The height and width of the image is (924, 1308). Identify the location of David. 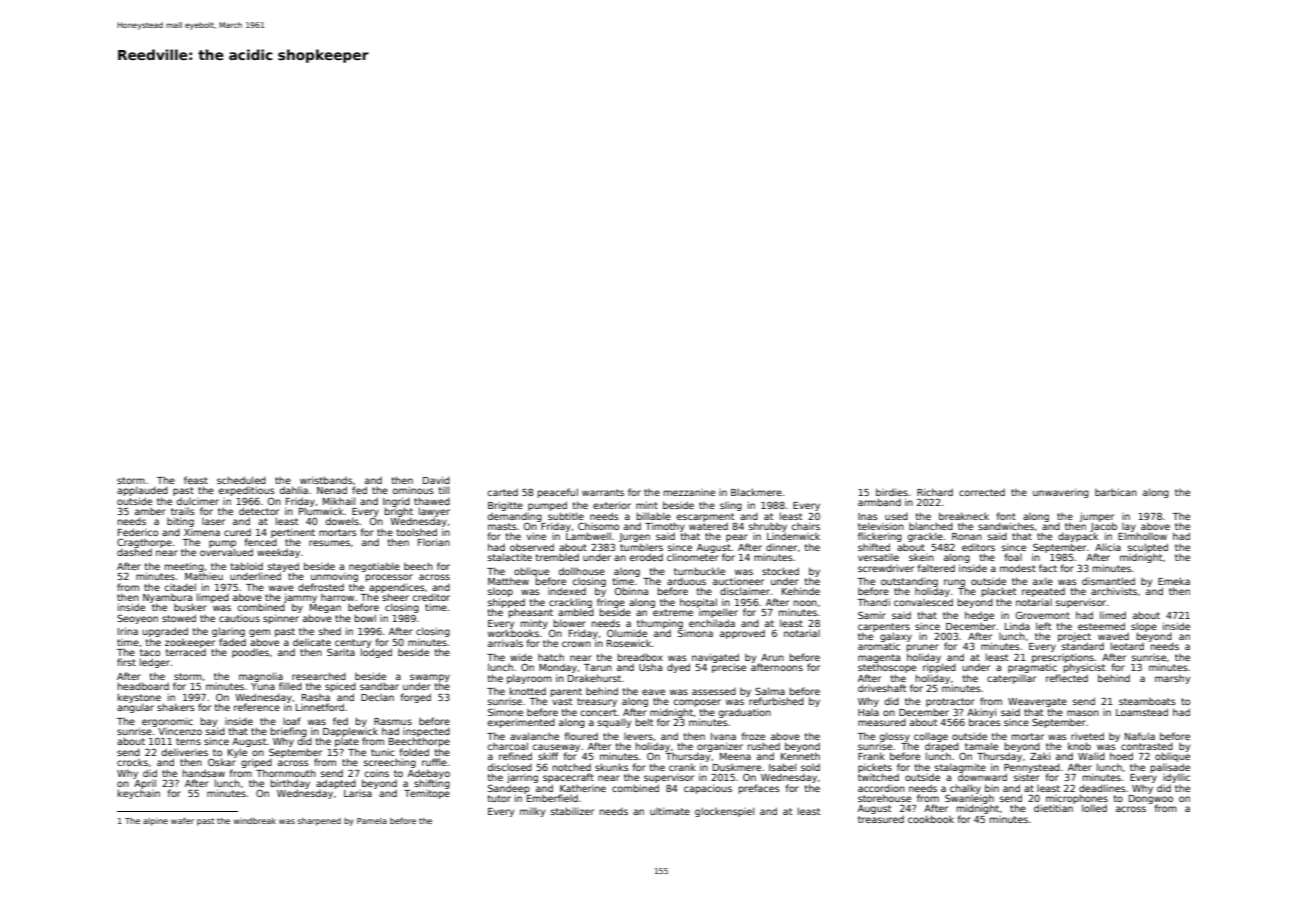
(436, 480).
